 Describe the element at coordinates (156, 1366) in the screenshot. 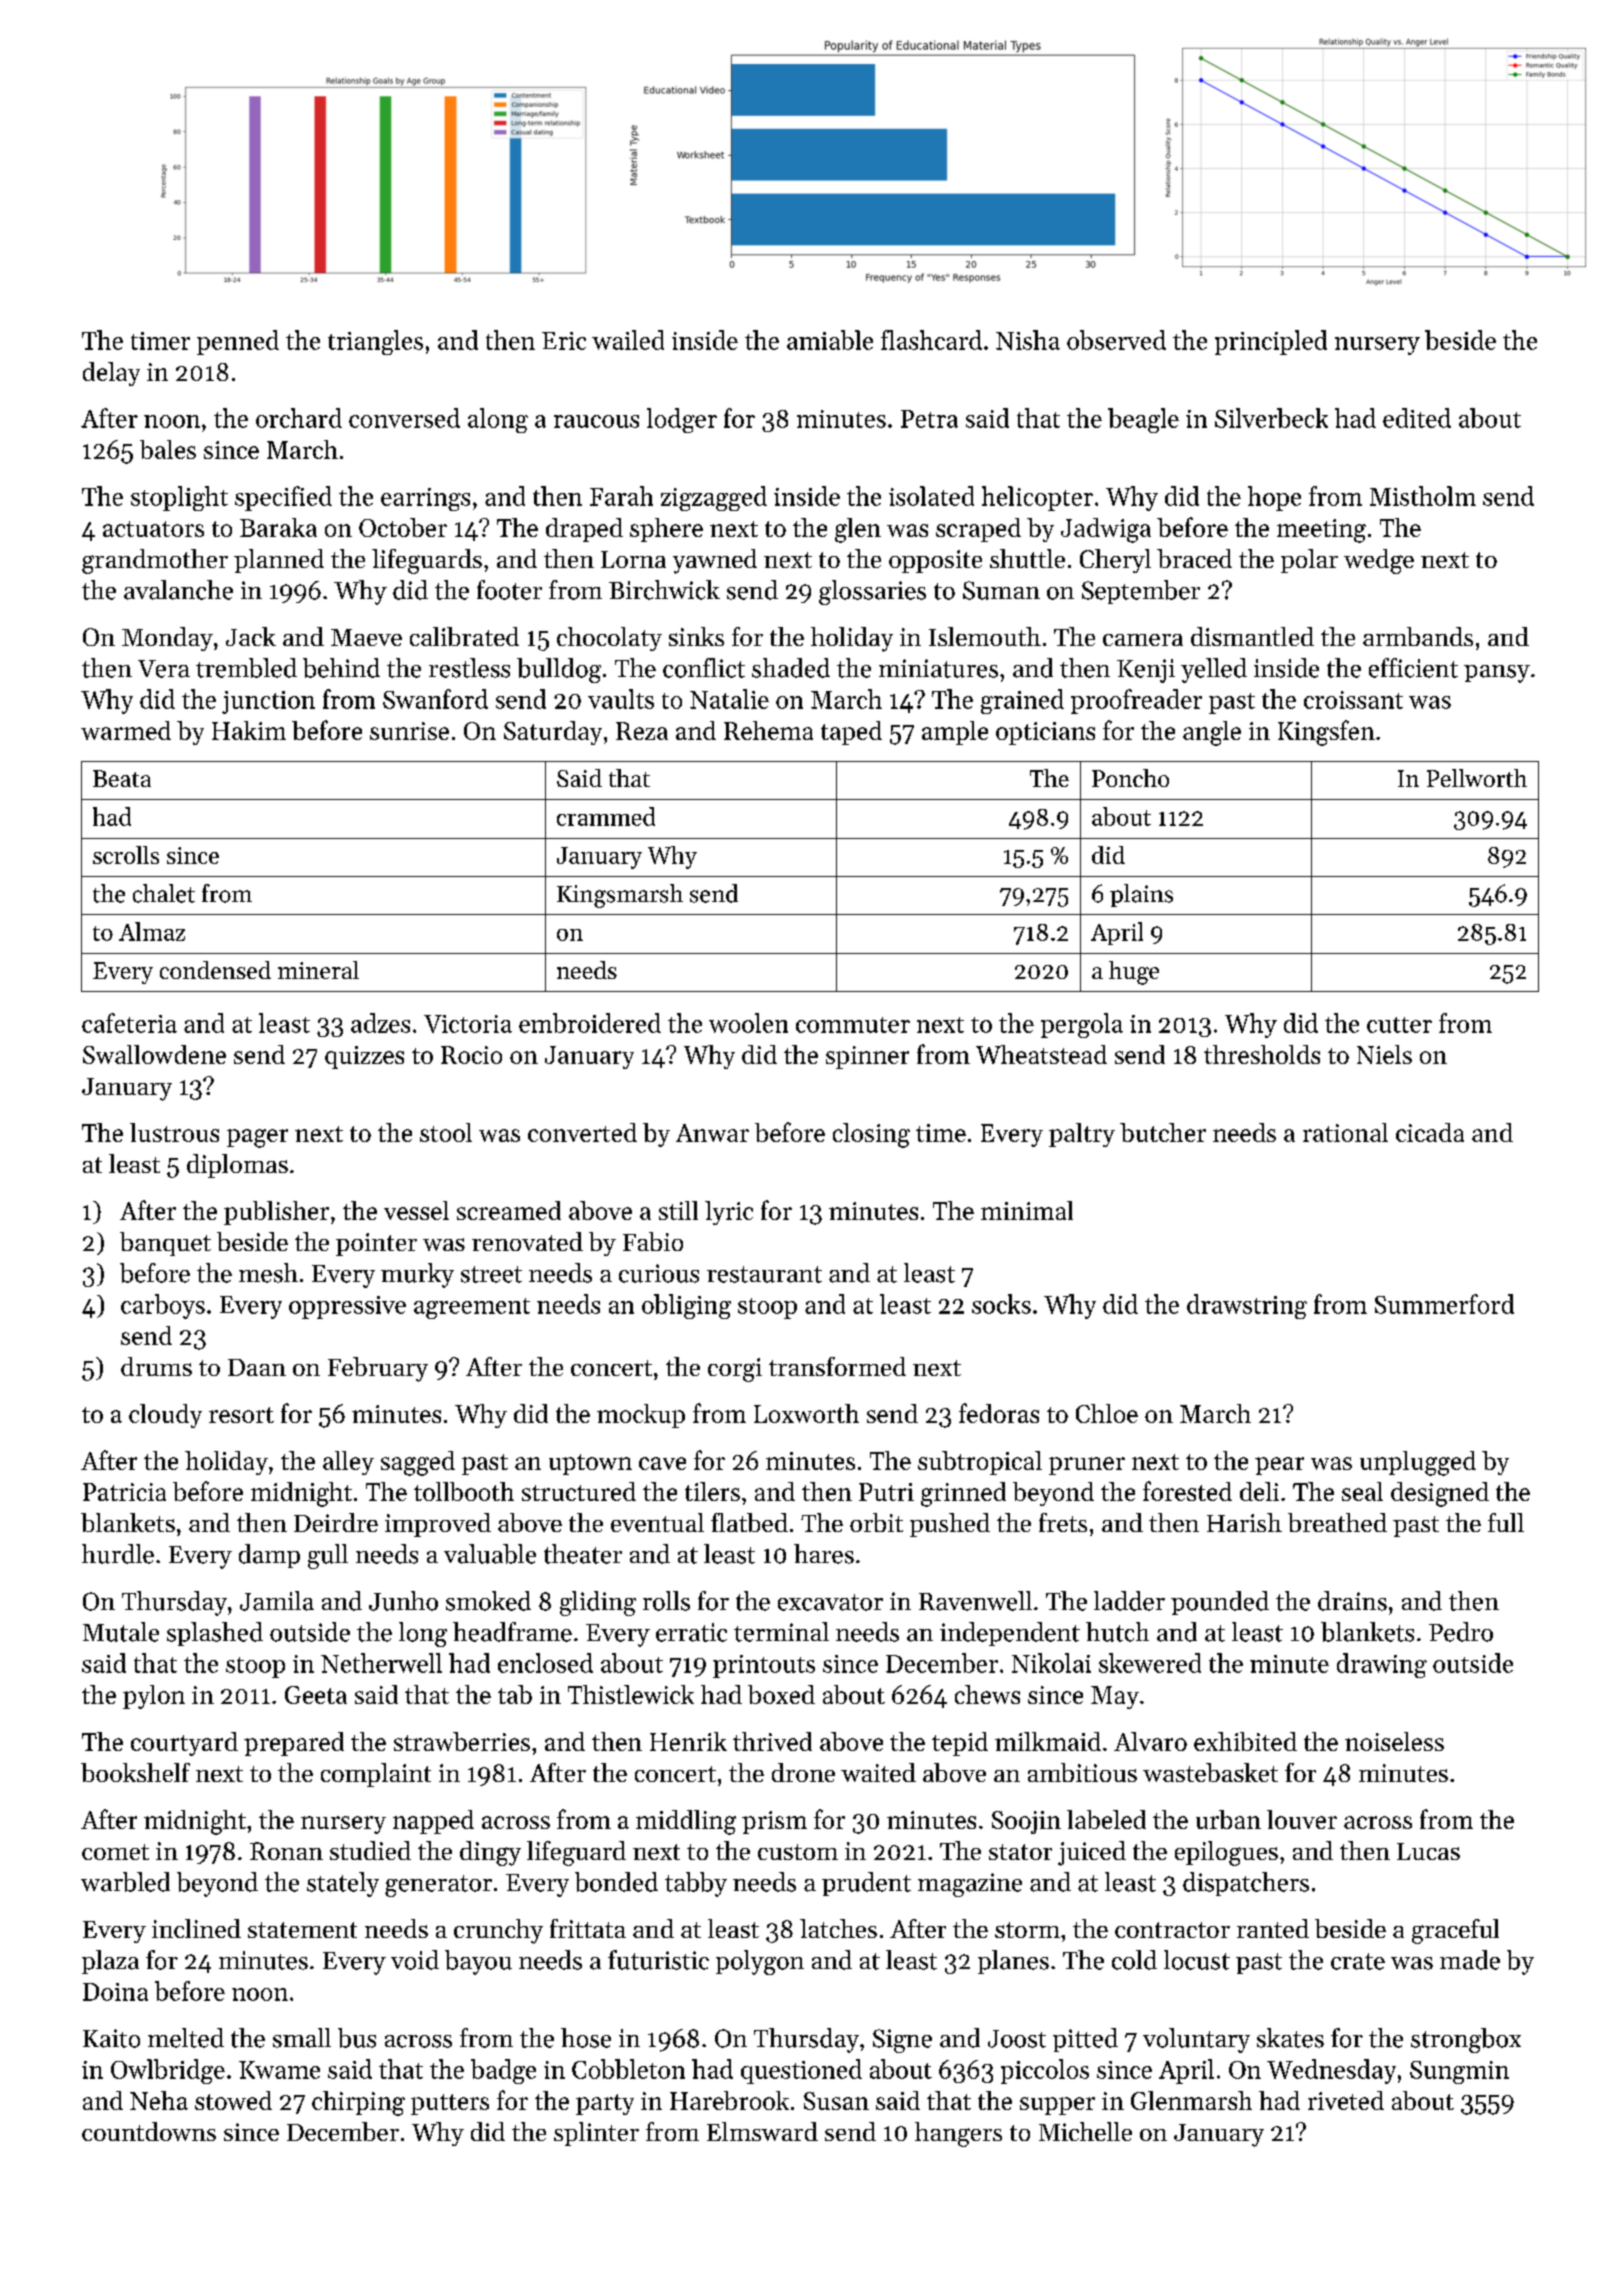

I see `drums` at that location.
